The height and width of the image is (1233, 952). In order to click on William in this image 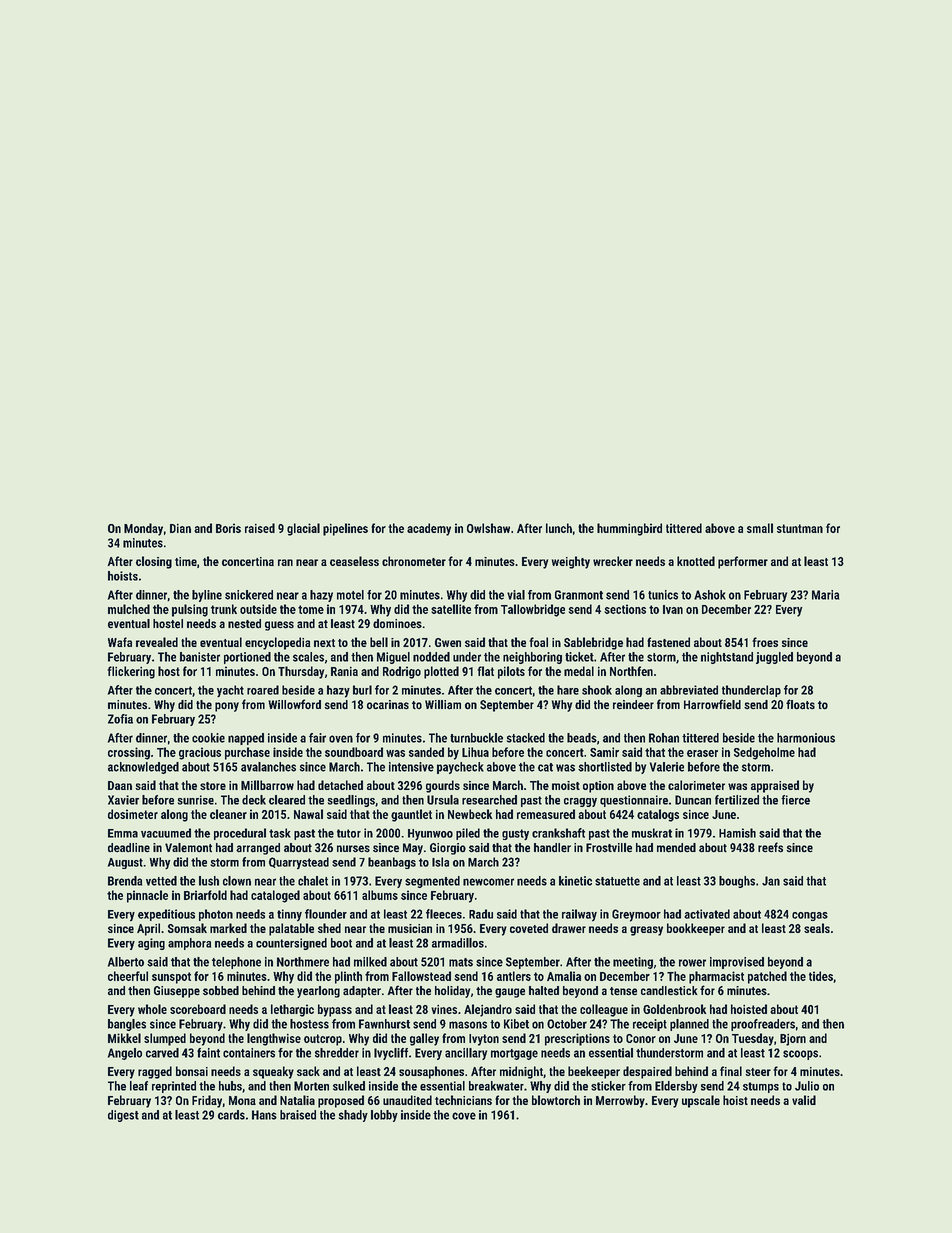, I will do `click(443, 705)`.
